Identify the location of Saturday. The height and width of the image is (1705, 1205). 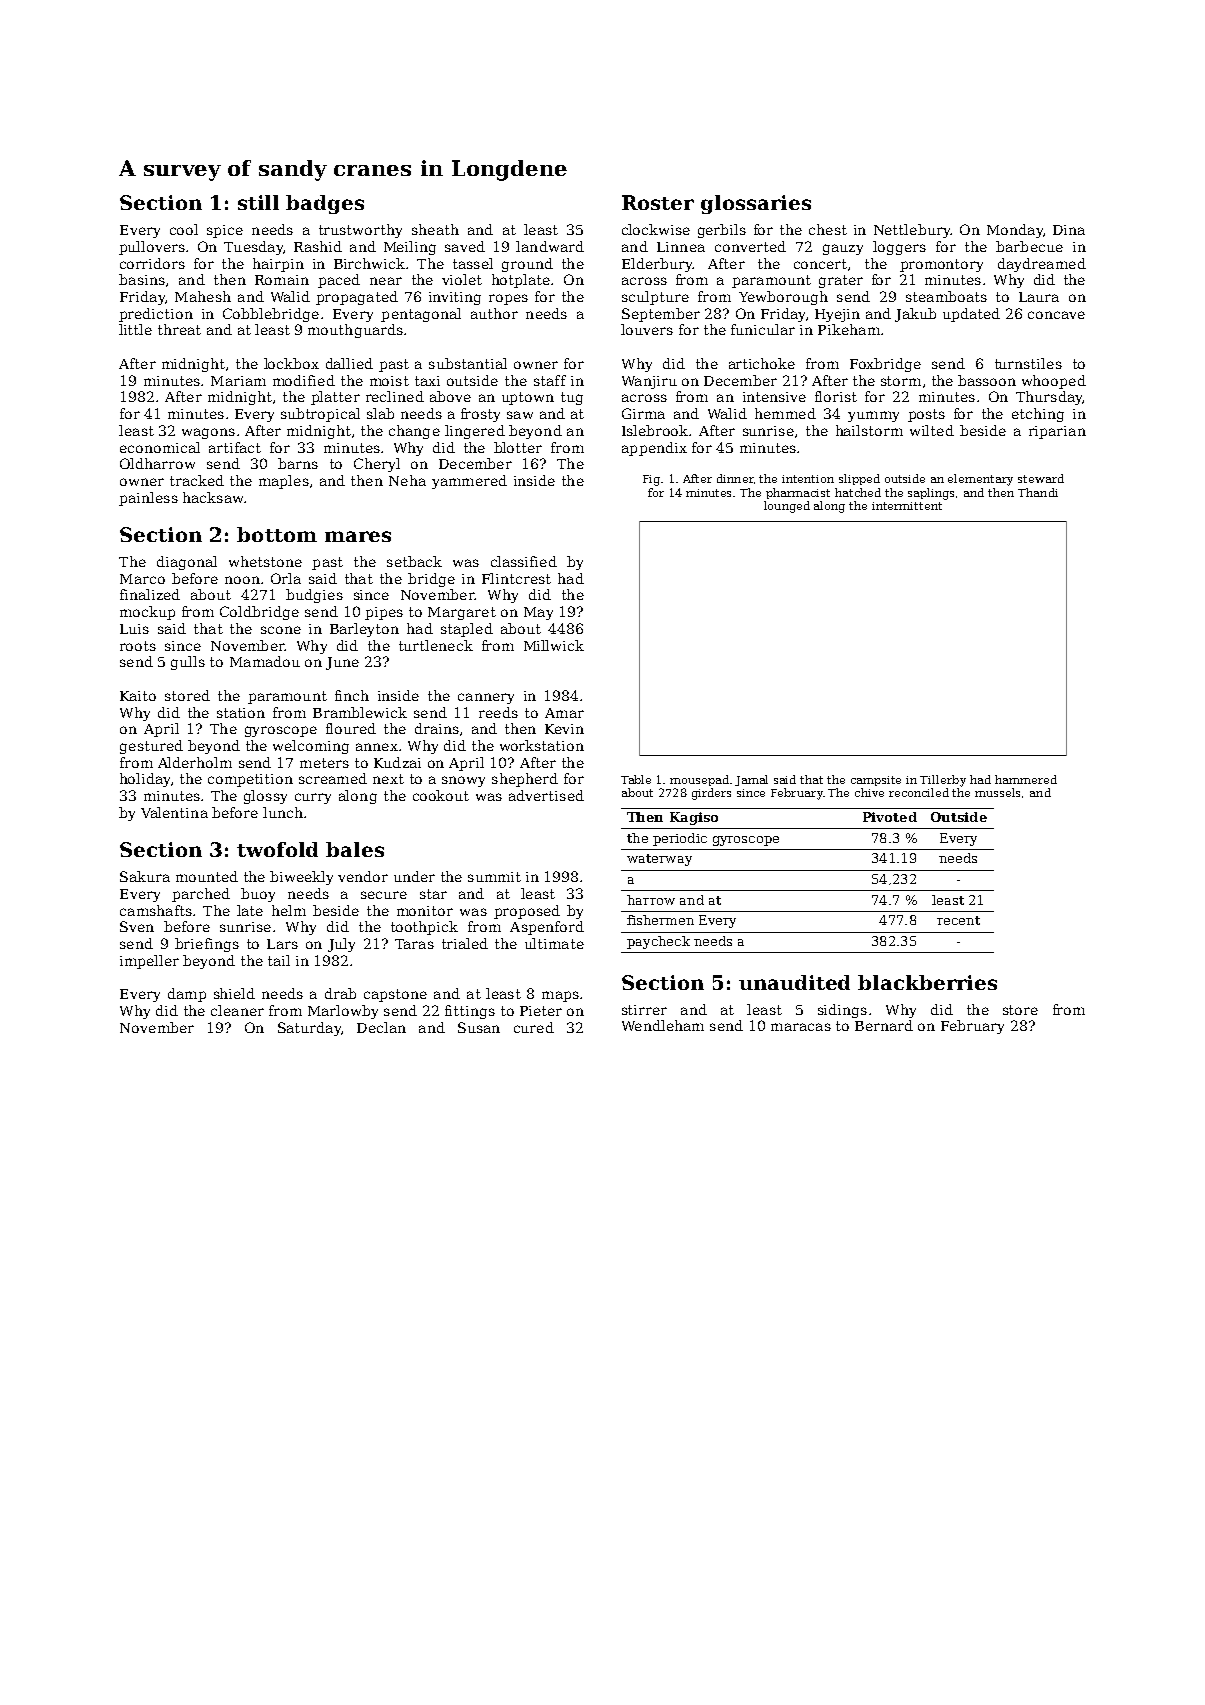
(309, 1029).
